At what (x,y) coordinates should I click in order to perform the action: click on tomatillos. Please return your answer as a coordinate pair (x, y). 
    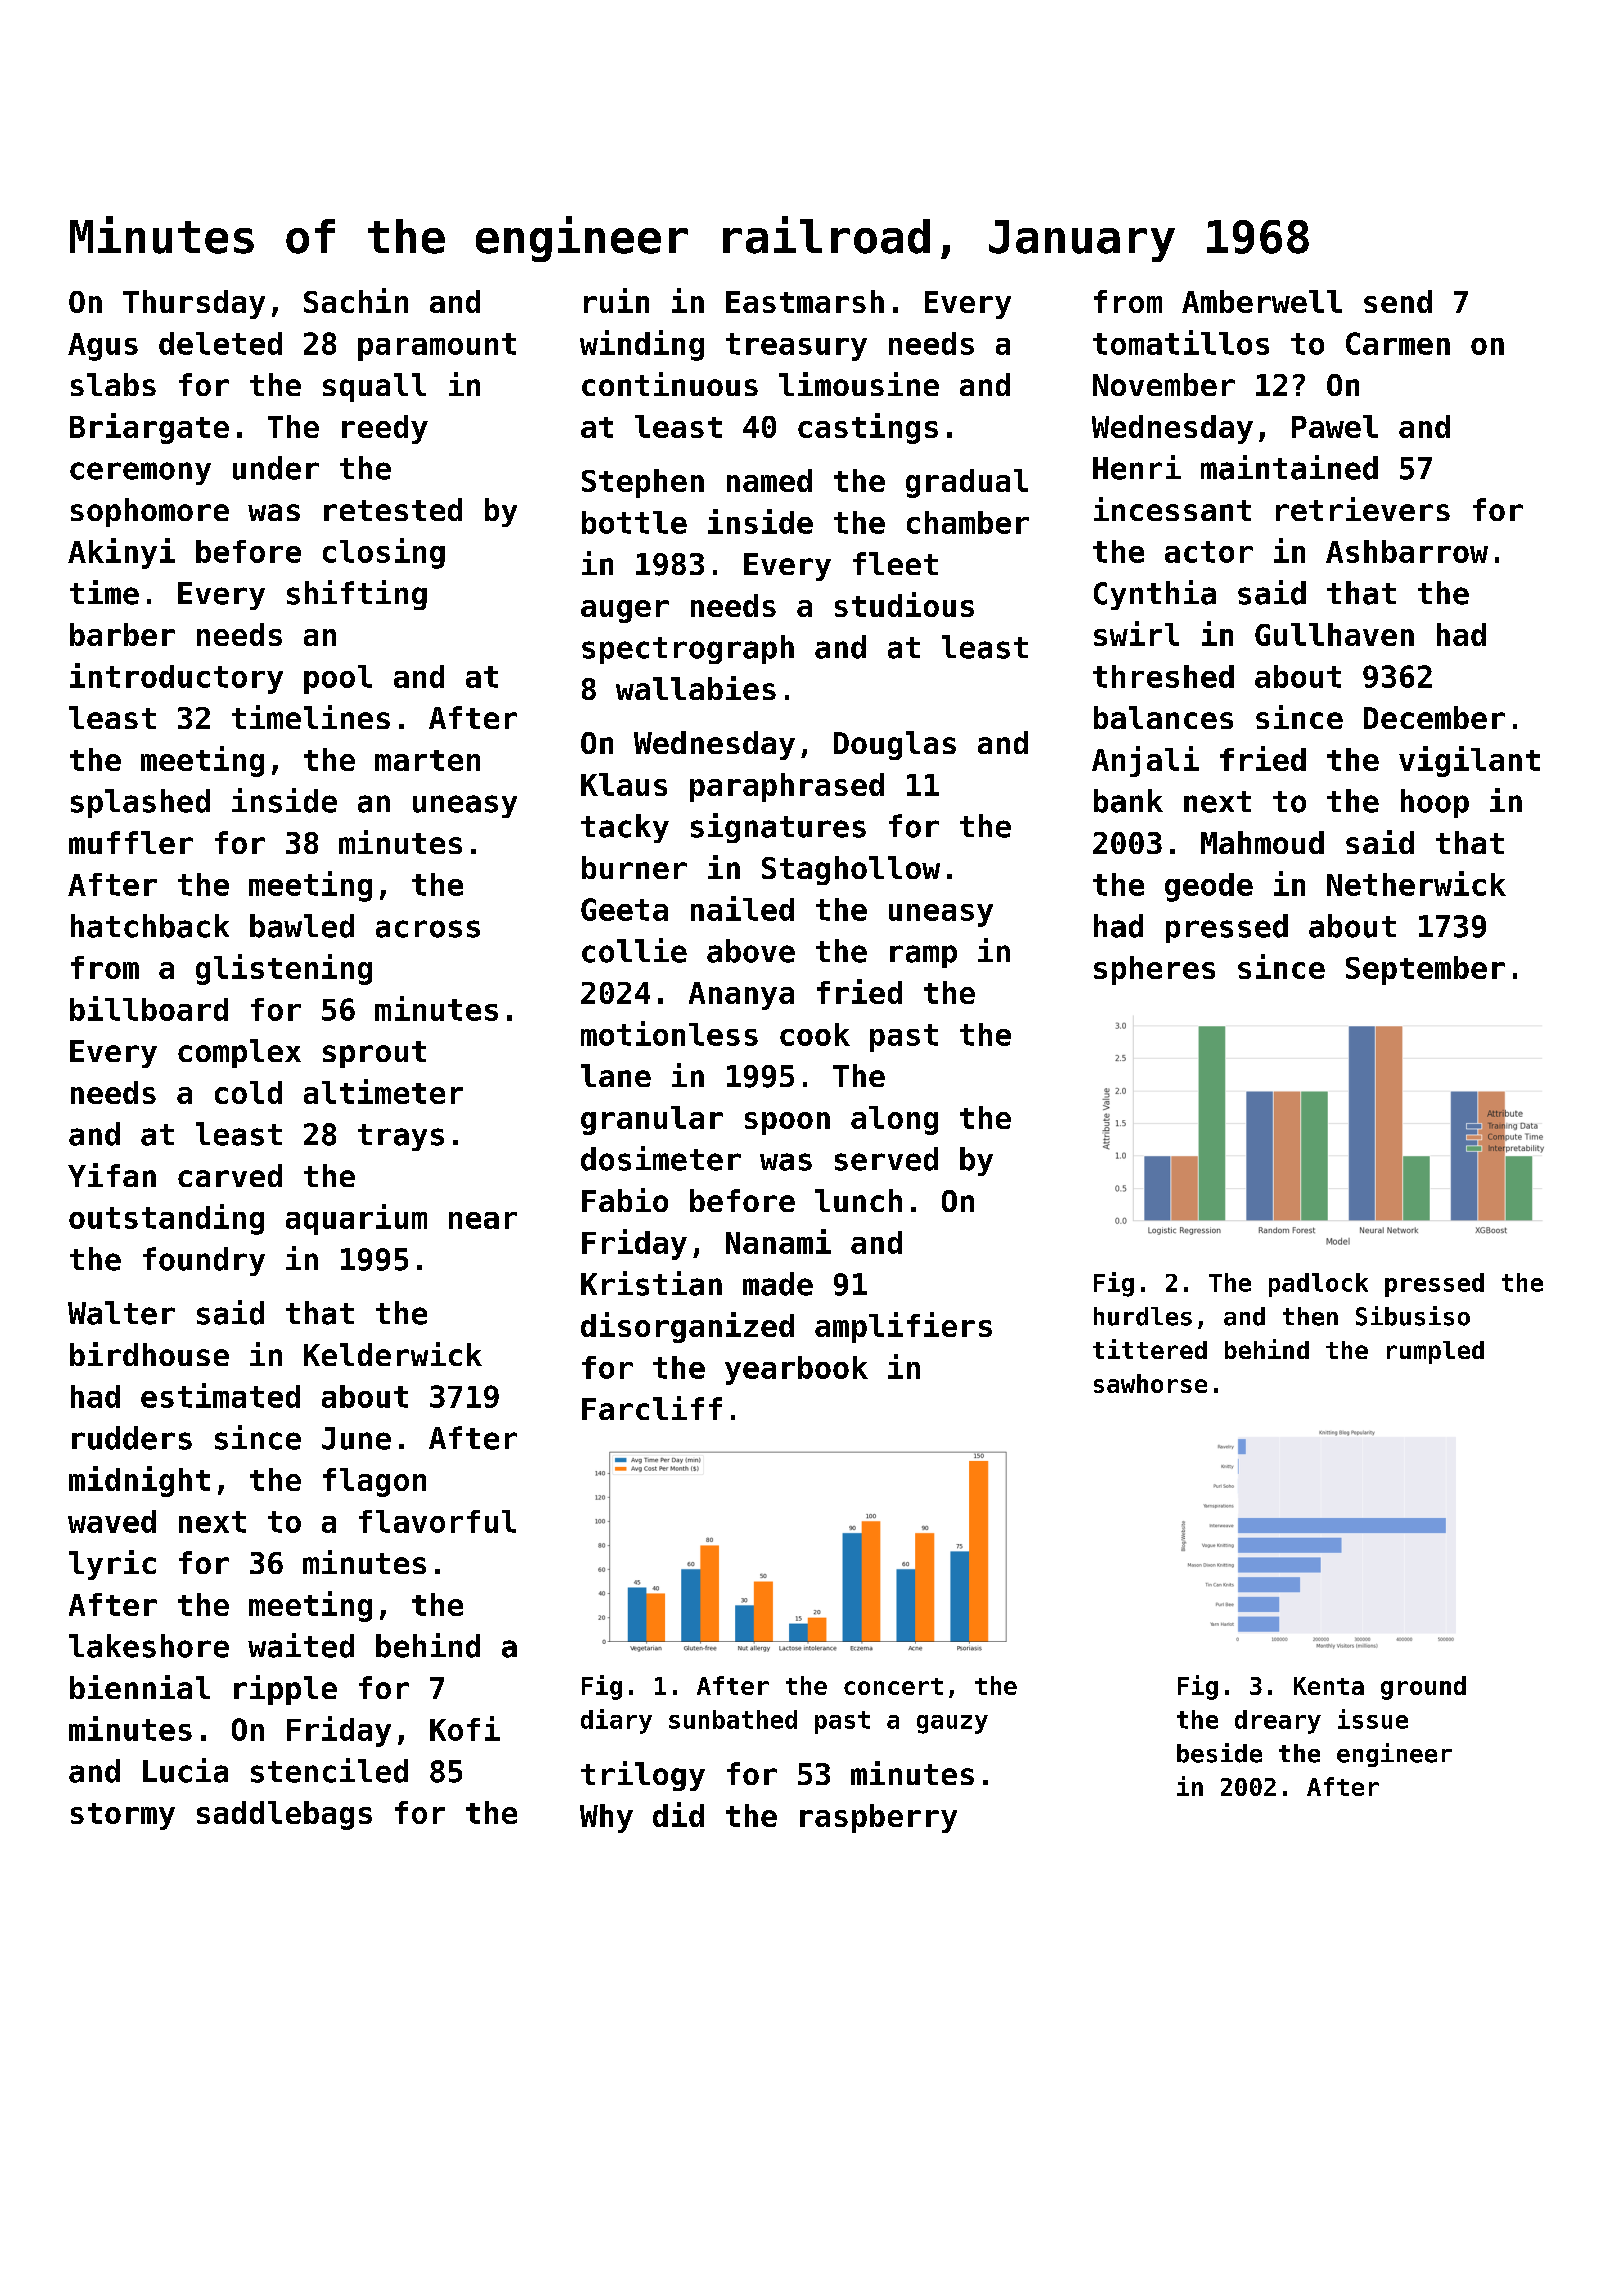
    Looking at the image, I should click on (1181, 342).
